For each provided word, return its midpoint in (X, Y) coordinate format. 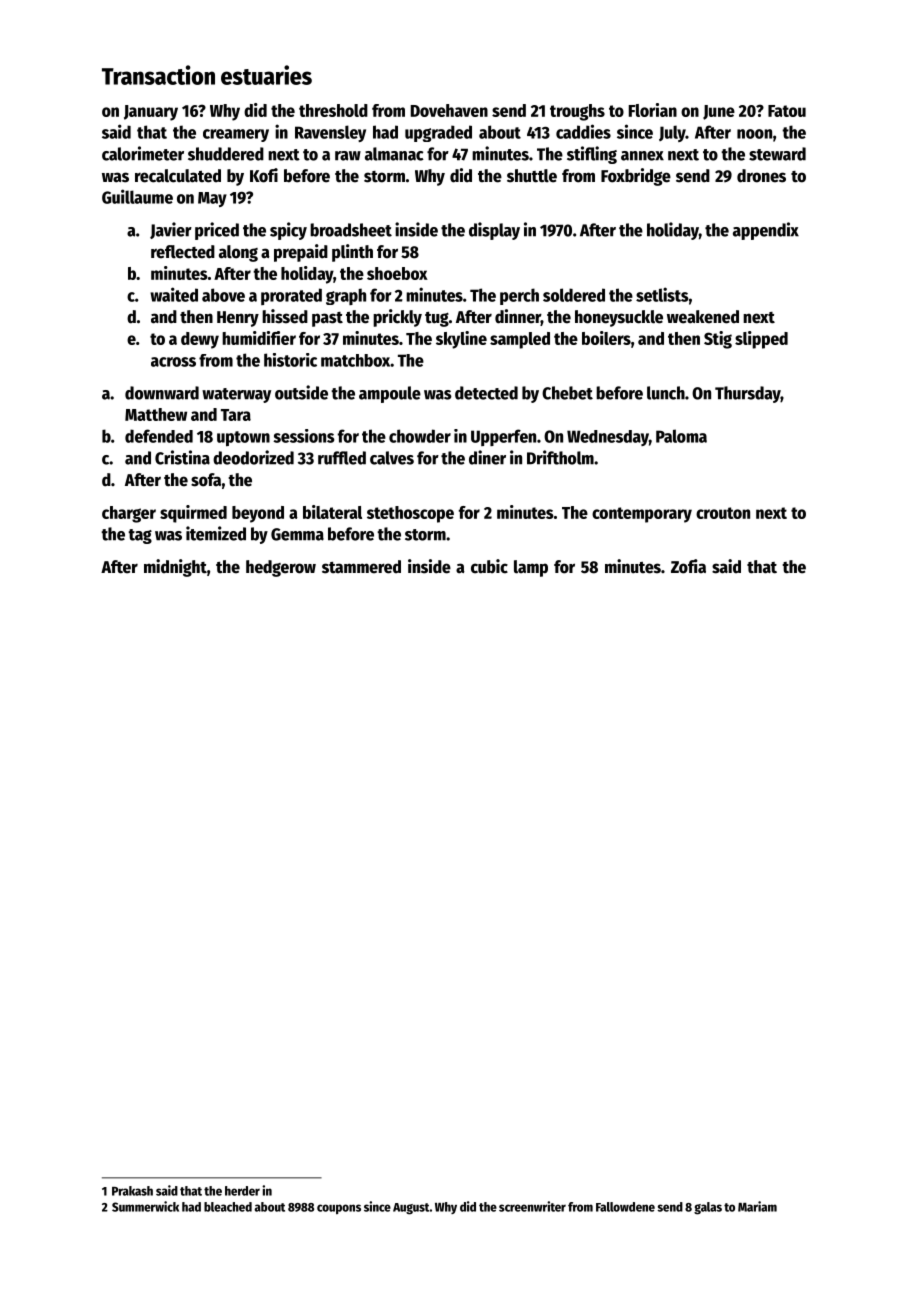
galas (708, 1208)
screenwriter (532, 1206)
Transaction (158, 75)
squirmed (193, 514)
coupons (339, 1209)
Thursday (748, 394)
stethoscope (410, 514)
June (719, 112)
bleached (228, 1207)
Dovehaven (449, 110)
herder (242, 1191)
